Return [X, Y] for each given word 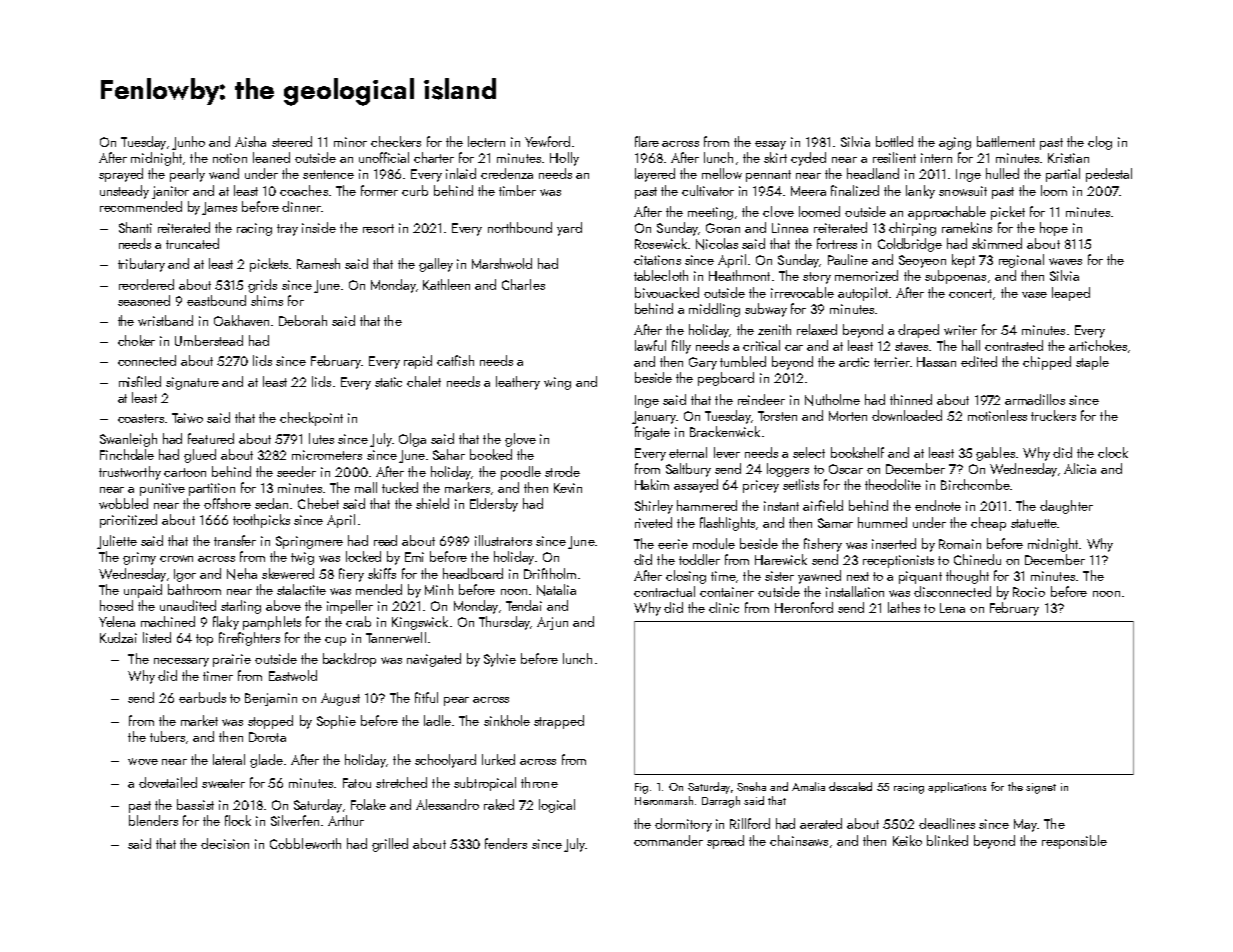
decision [225, 843]
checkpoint [311, 419]
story [817, 278]
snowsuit [963, 191]
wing [557, 383]
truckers [1053, 415]
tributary [141, 265]
